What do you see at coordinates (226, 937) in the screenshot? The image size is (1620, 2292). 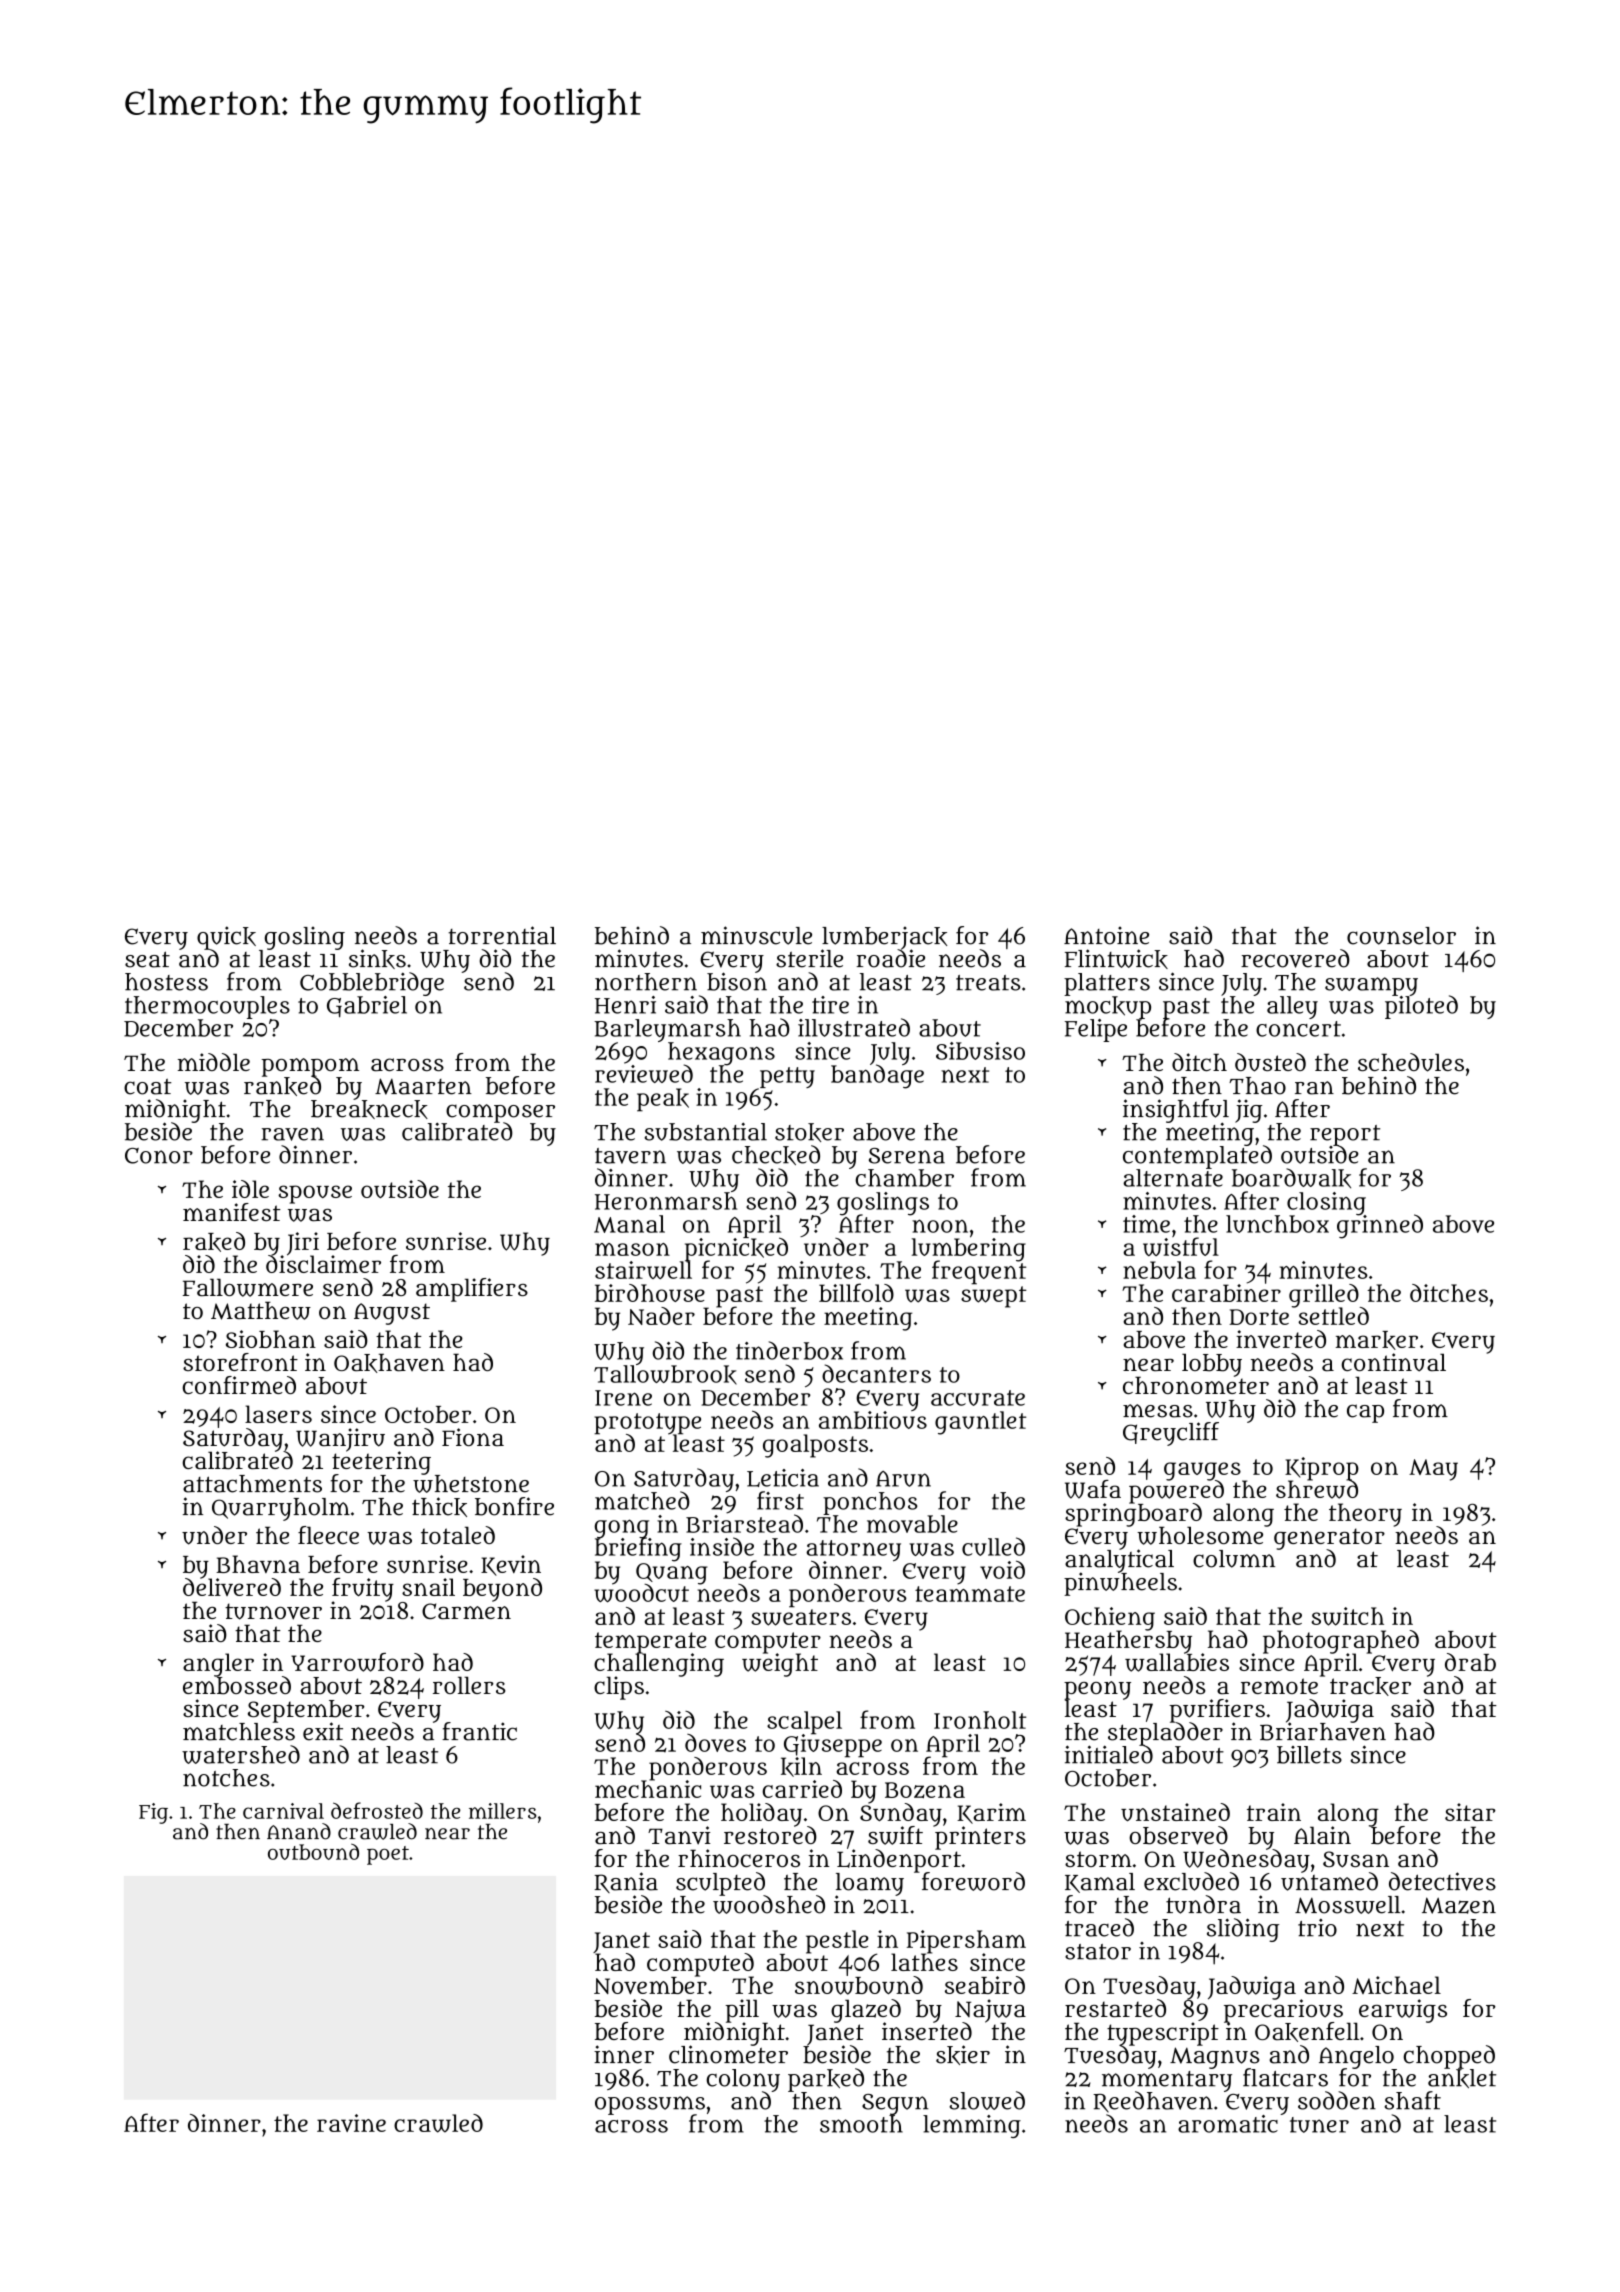 I see `quick` at bounding box center [226, 937].
